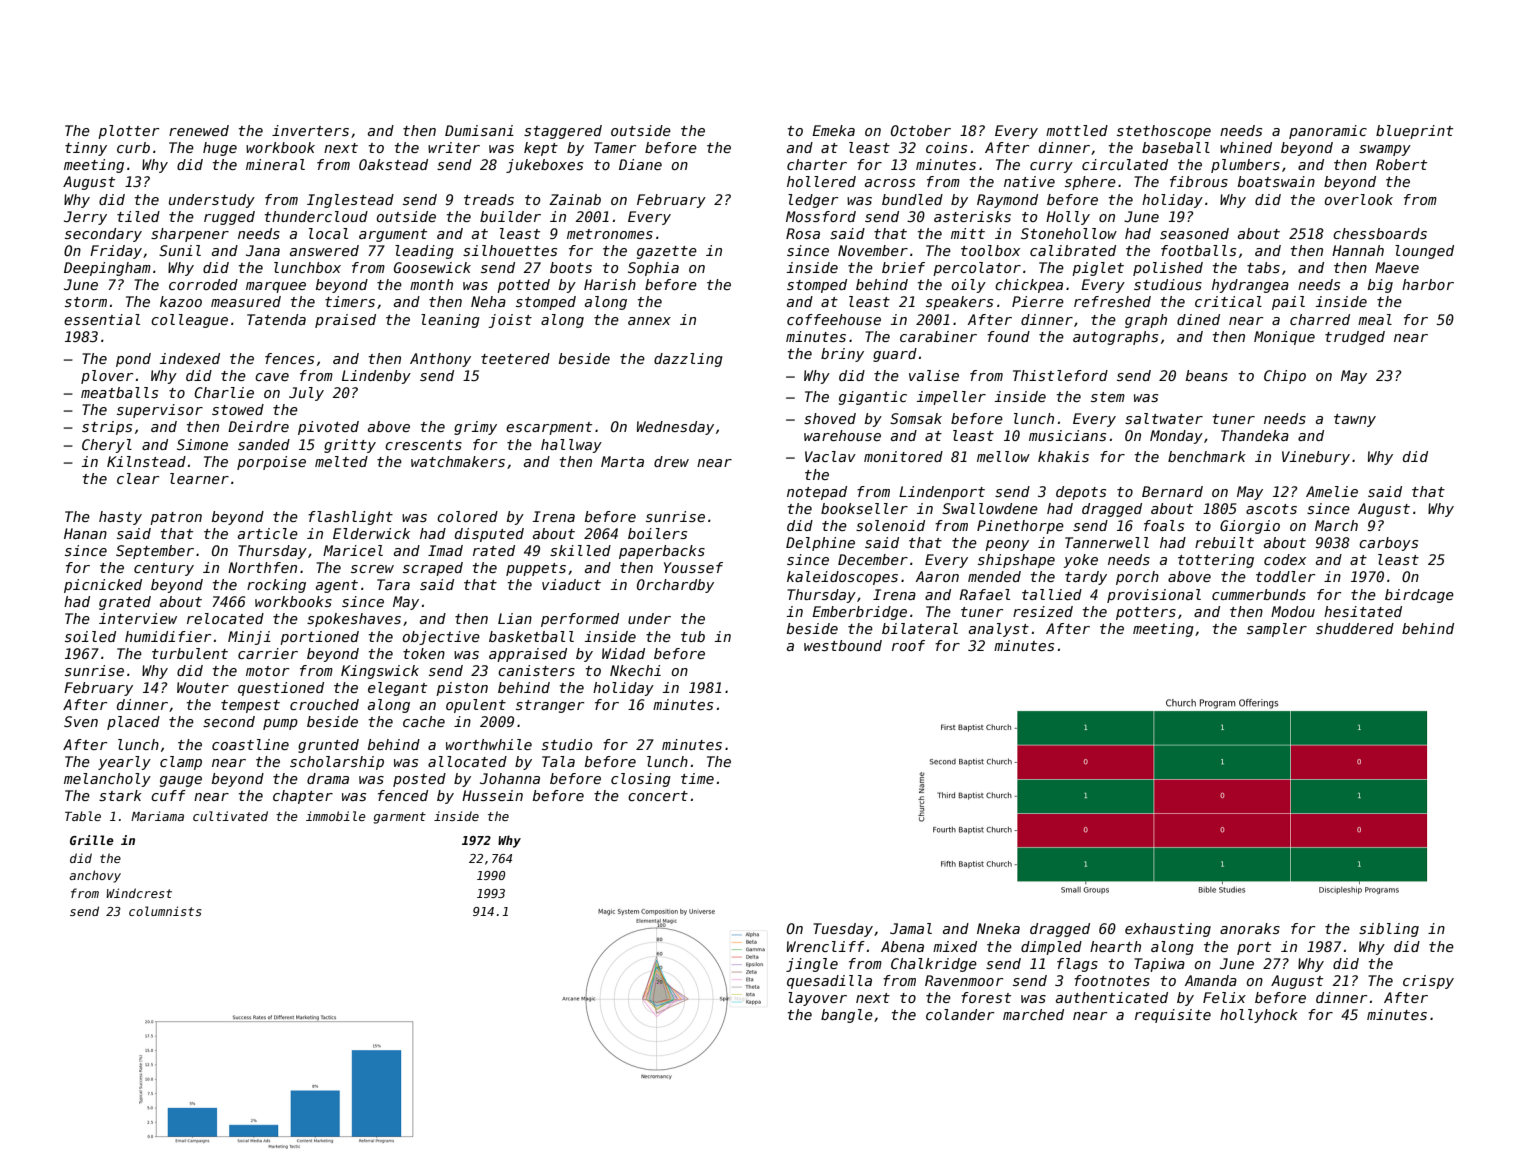  Describe the element at coordinates (103, 586) in the document. I see `picnicked` at that location.
